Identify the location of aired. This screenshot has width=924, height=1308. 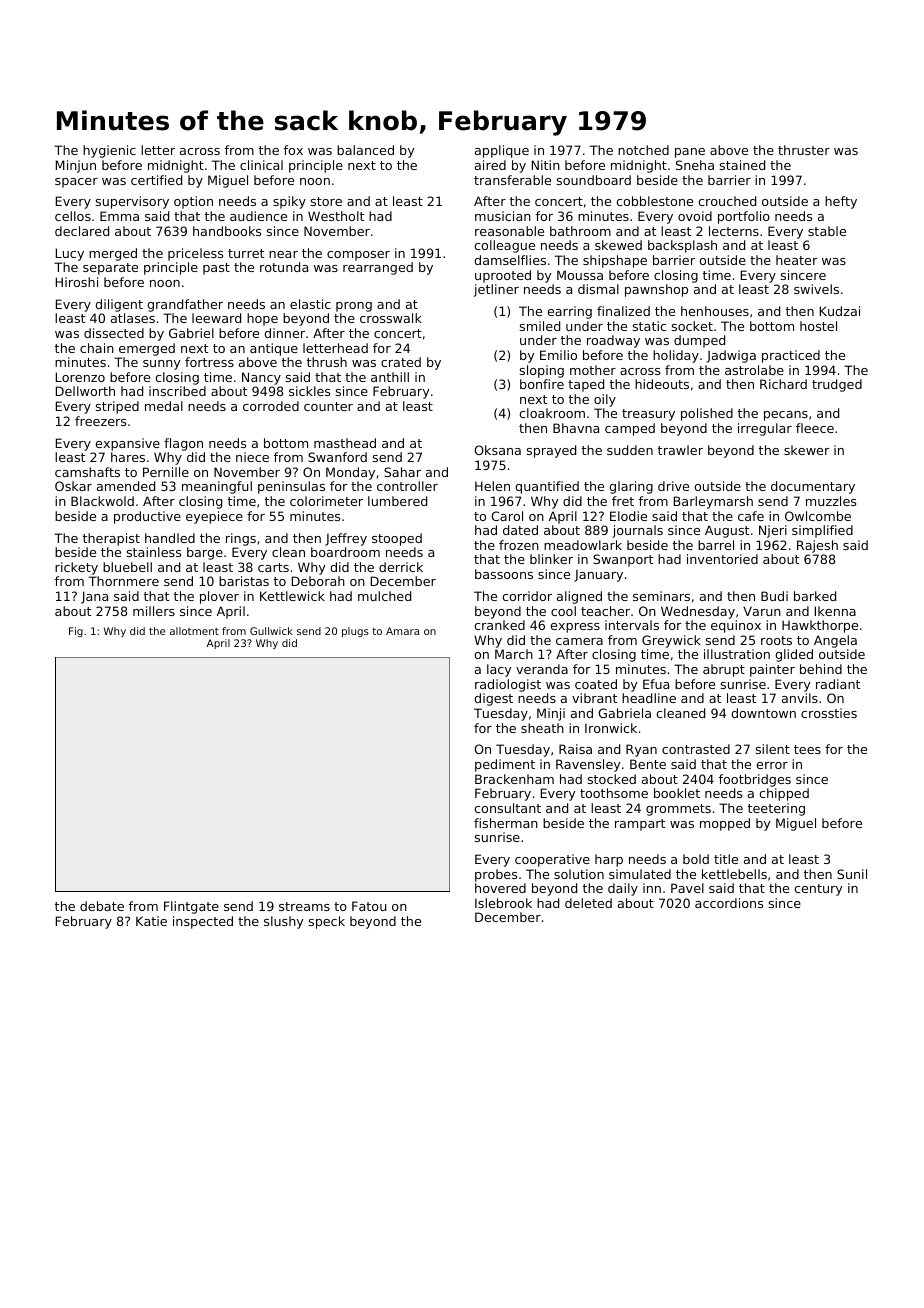
(490, 165).
